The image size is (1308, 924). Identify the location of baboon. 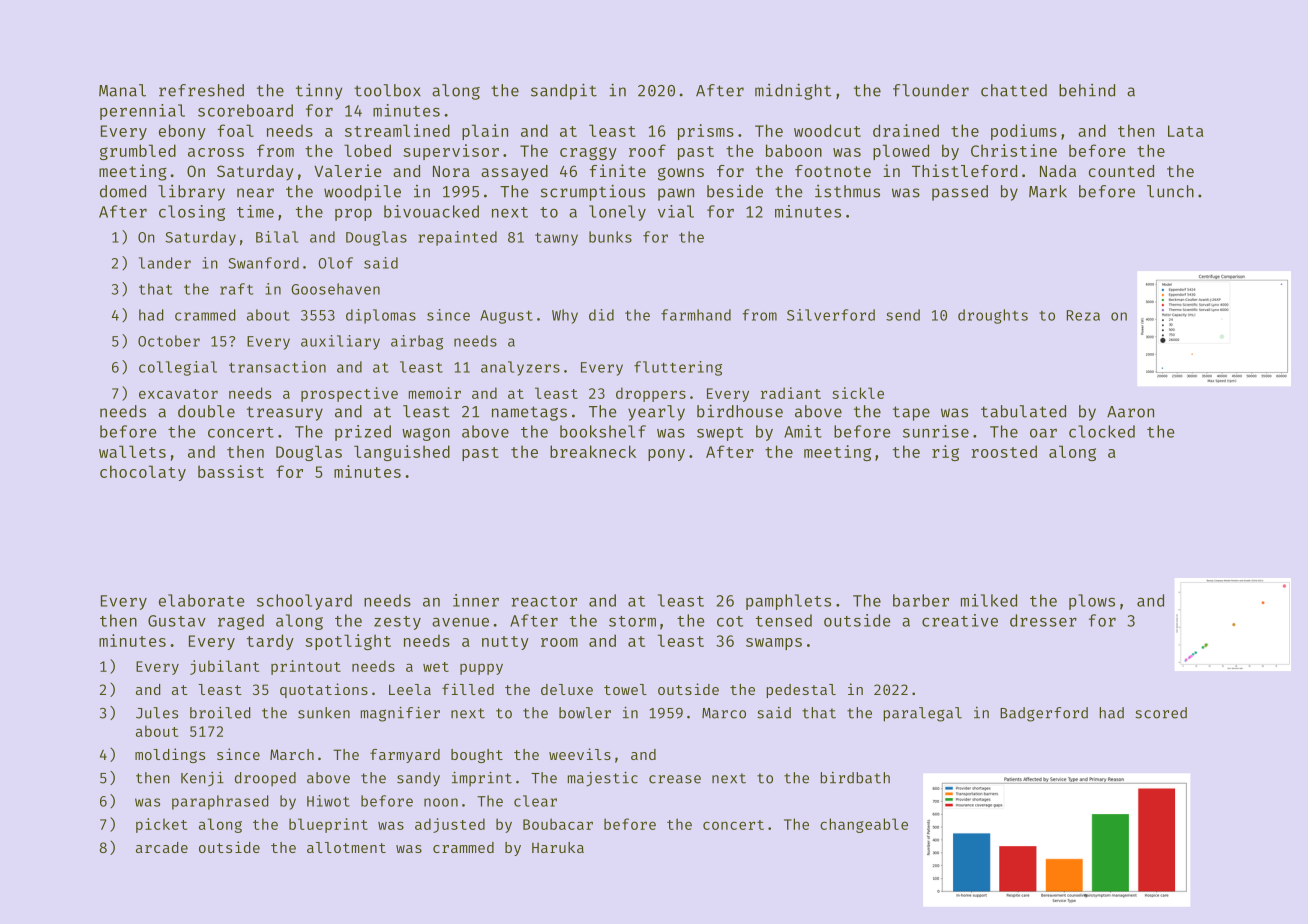
(794, 150).
